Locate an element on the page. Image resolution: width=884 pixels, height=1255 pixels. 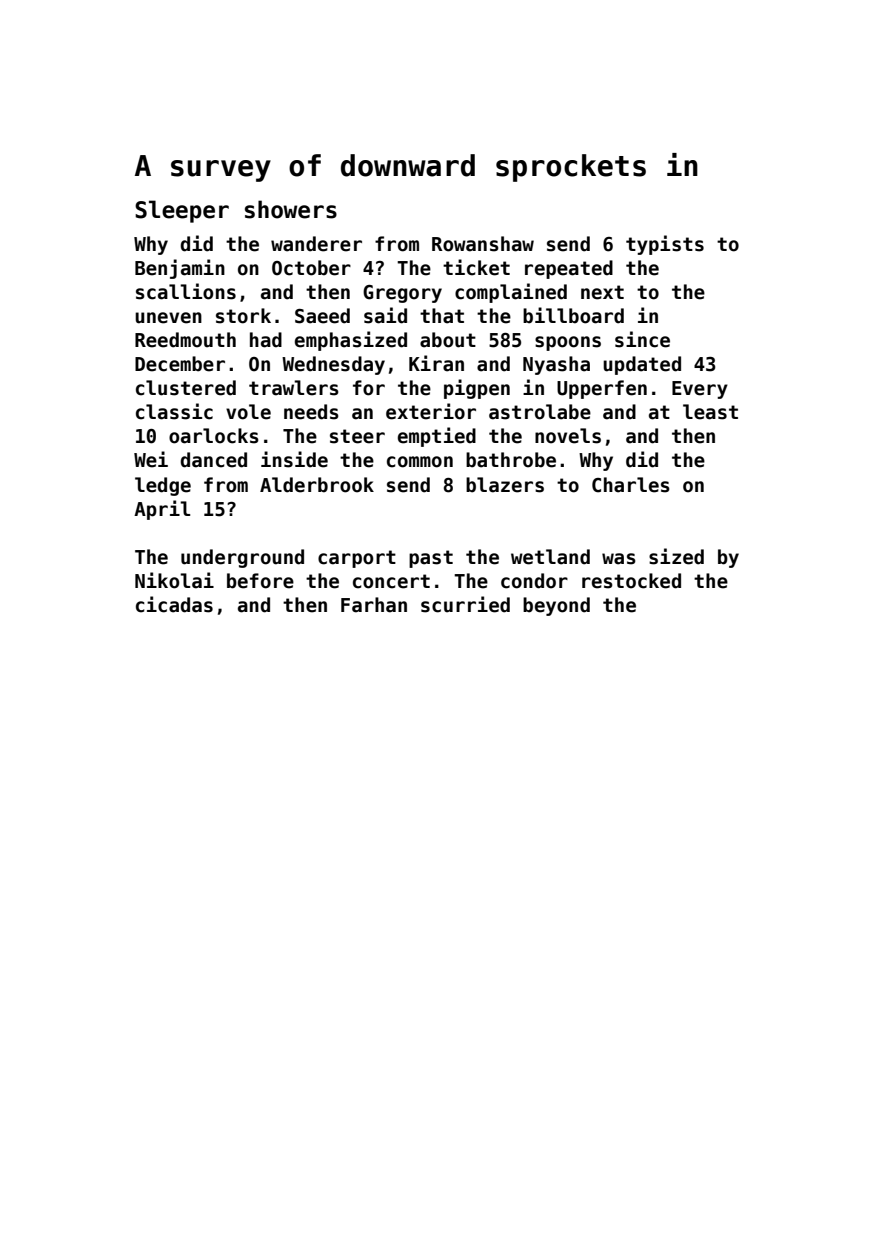
Rowanshaw is located at coordinates (483, 244).
